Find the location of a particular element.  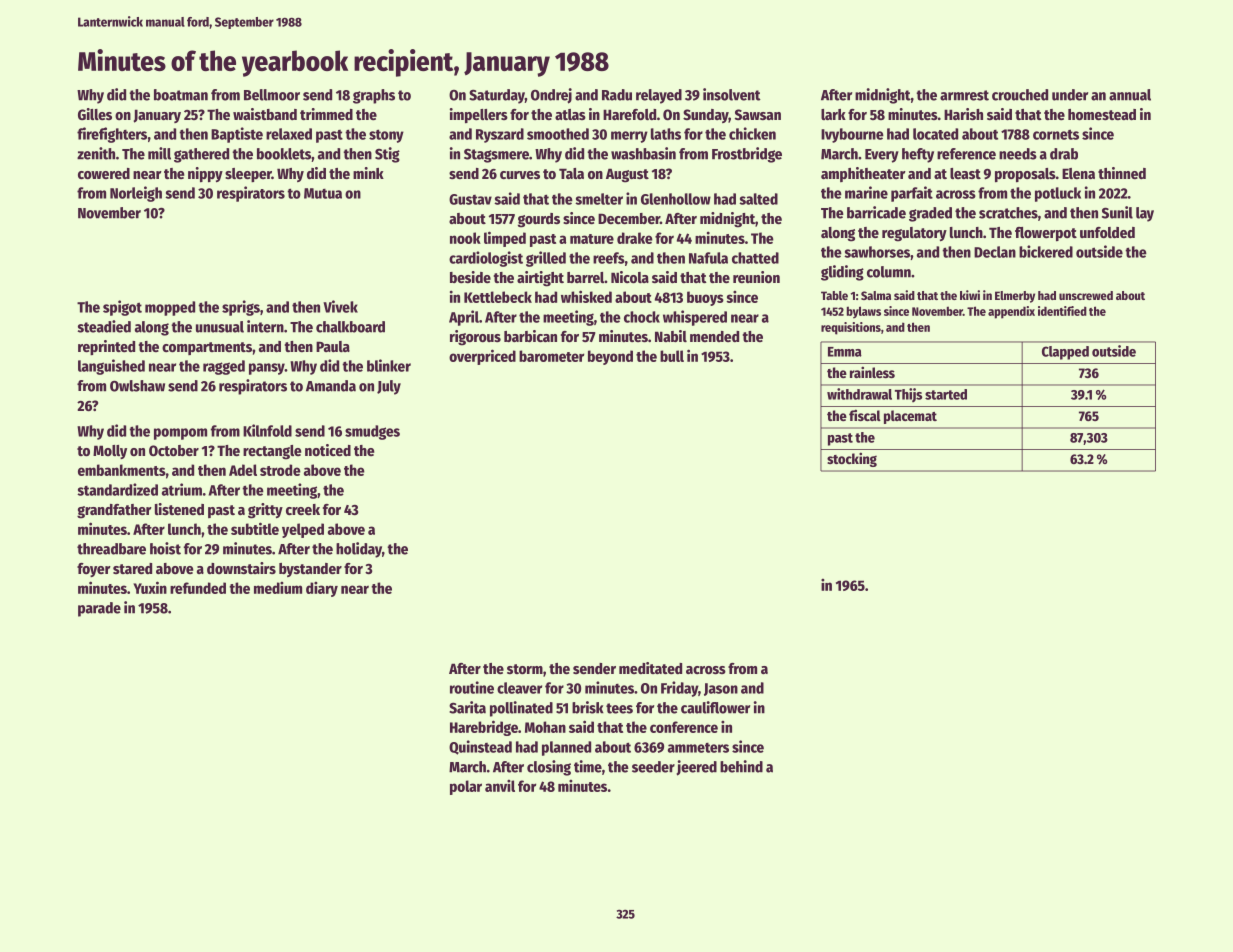

languished is located at coordinates (111, 367).
